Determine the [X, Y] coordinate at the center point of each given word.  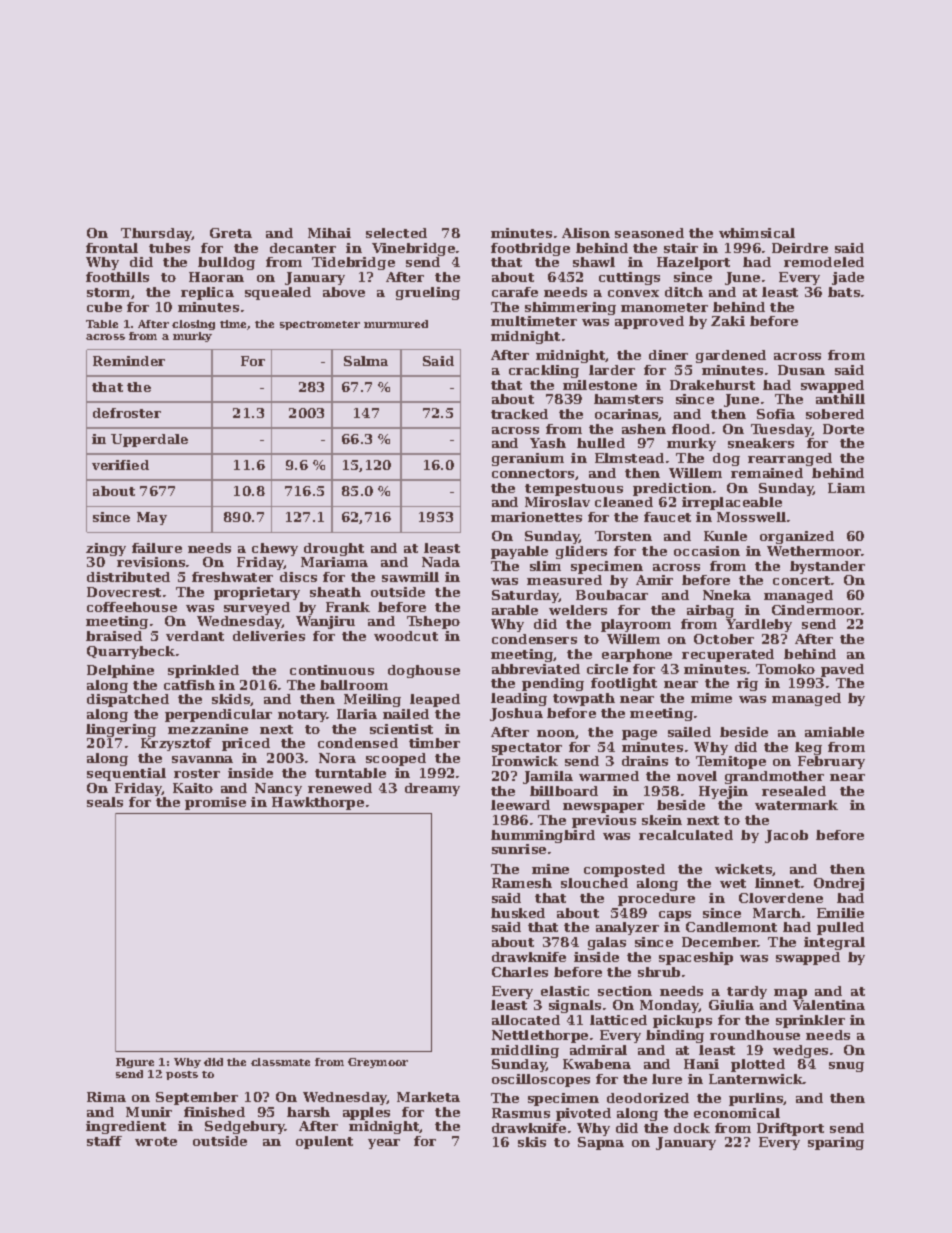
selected [396, 233]
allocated [526, 1020]
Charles [520, 972]
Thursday [156, 234]
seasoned [649, 233]
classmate [280, 1062]
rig [747, 684]
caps [675, 916]
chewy [275, 549]
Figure [135, 1063]
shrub [659, 972]
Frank [348, 607]
